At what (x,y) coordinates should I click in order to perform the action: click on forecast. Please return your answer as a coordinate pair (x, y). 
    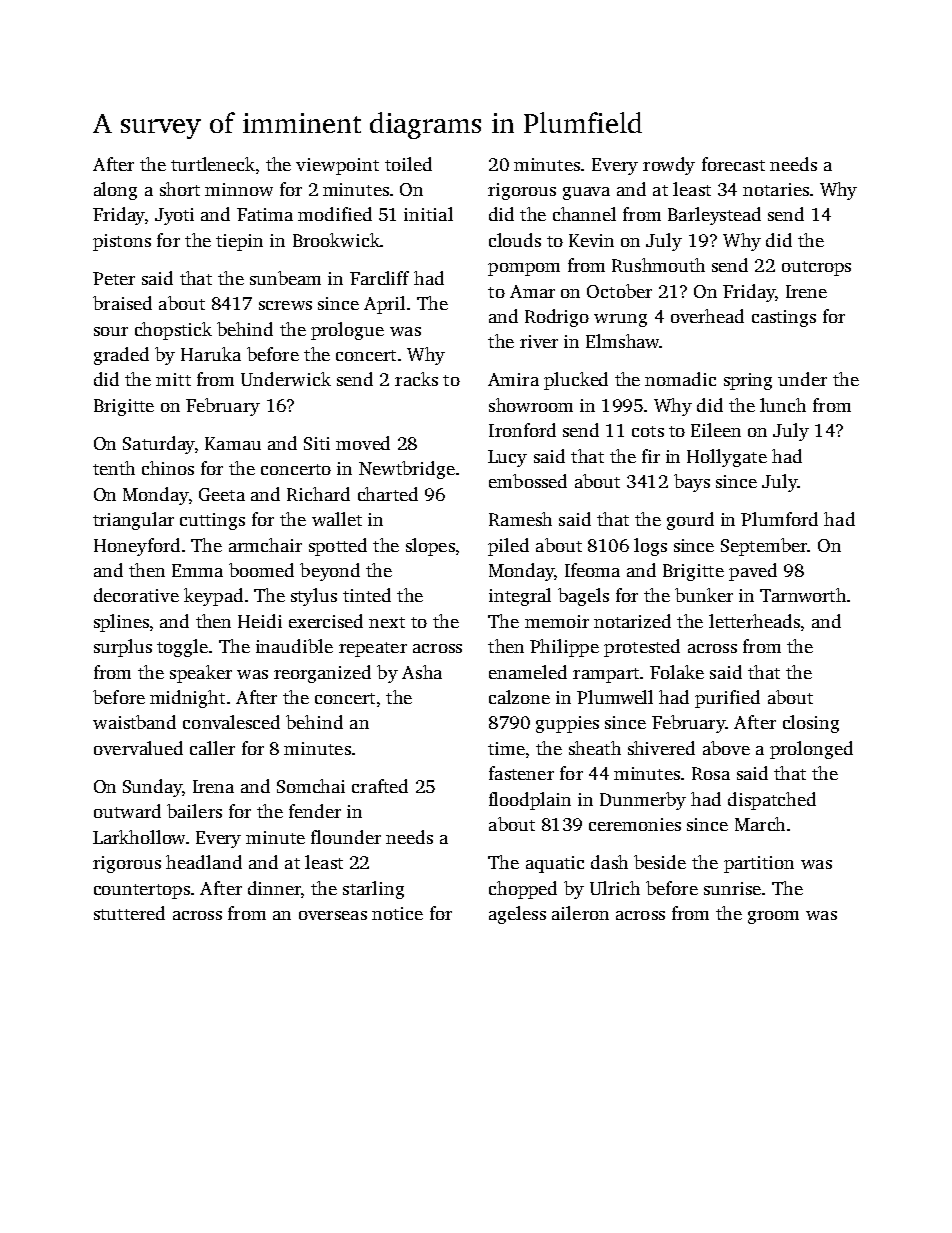
    Looking at the image, I should click on (733, 164).
